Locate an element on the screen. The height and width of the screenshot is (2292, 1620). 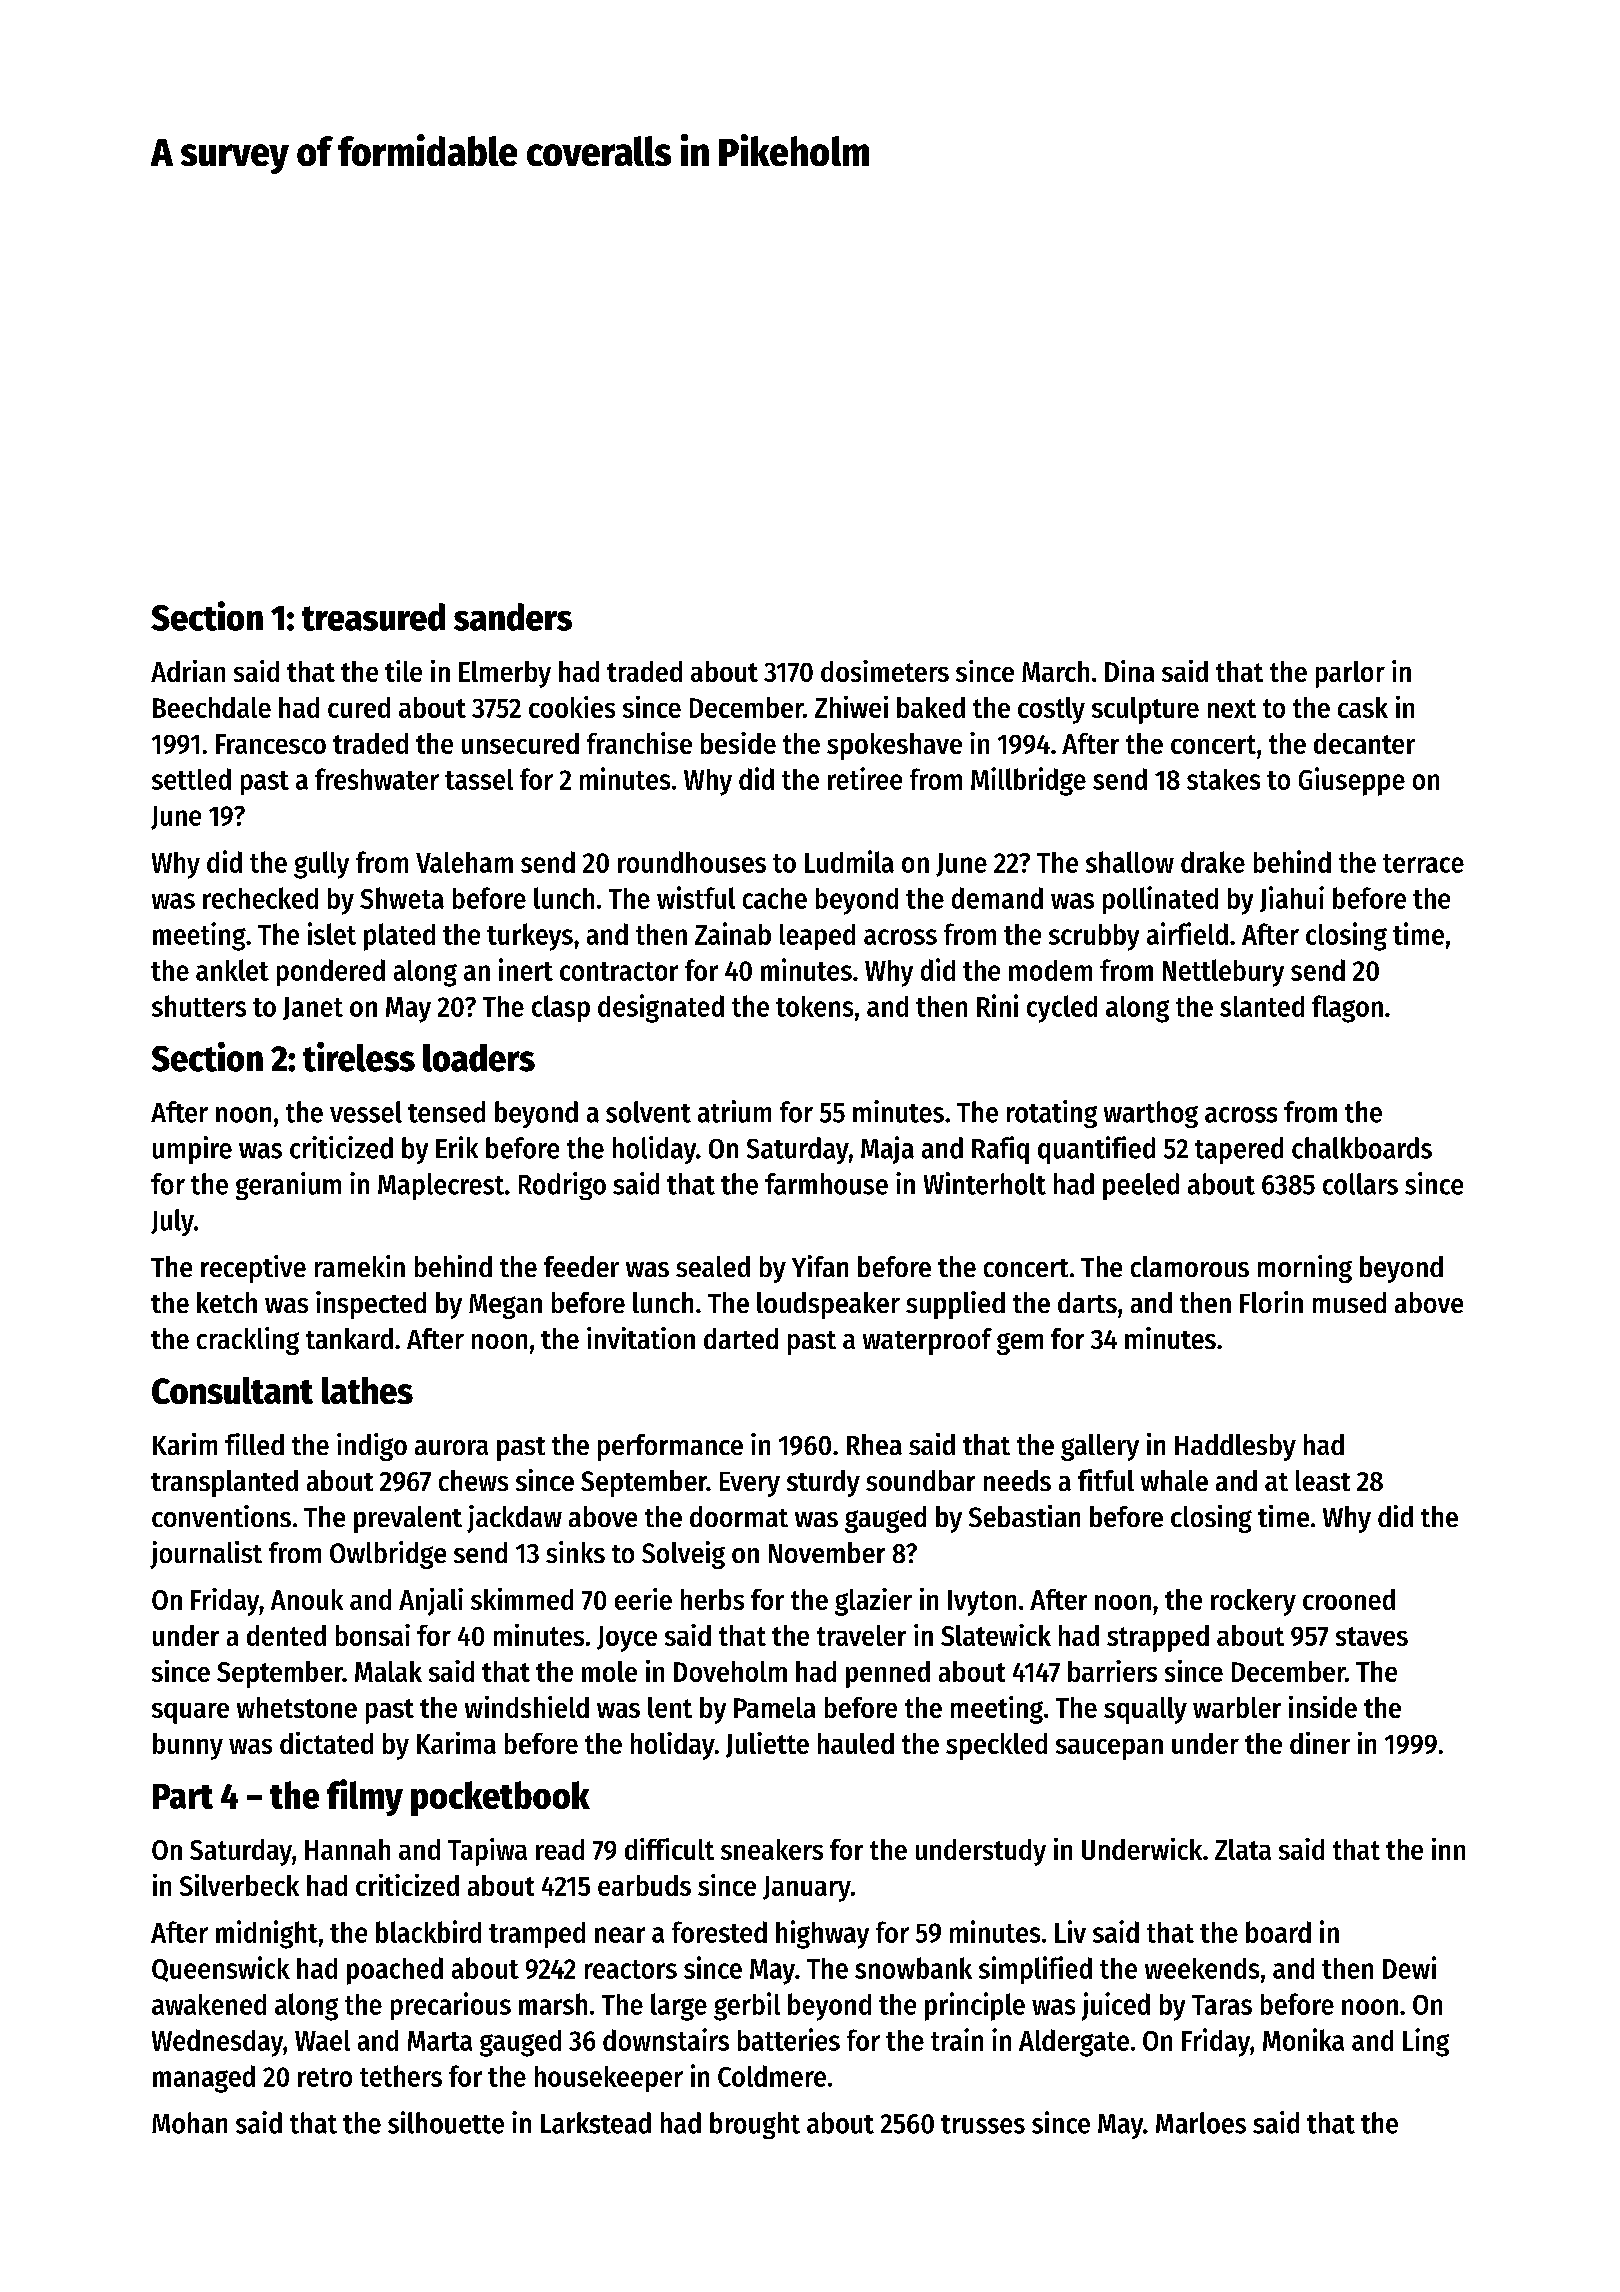
Rini is located at coordinates (997, 1005).
